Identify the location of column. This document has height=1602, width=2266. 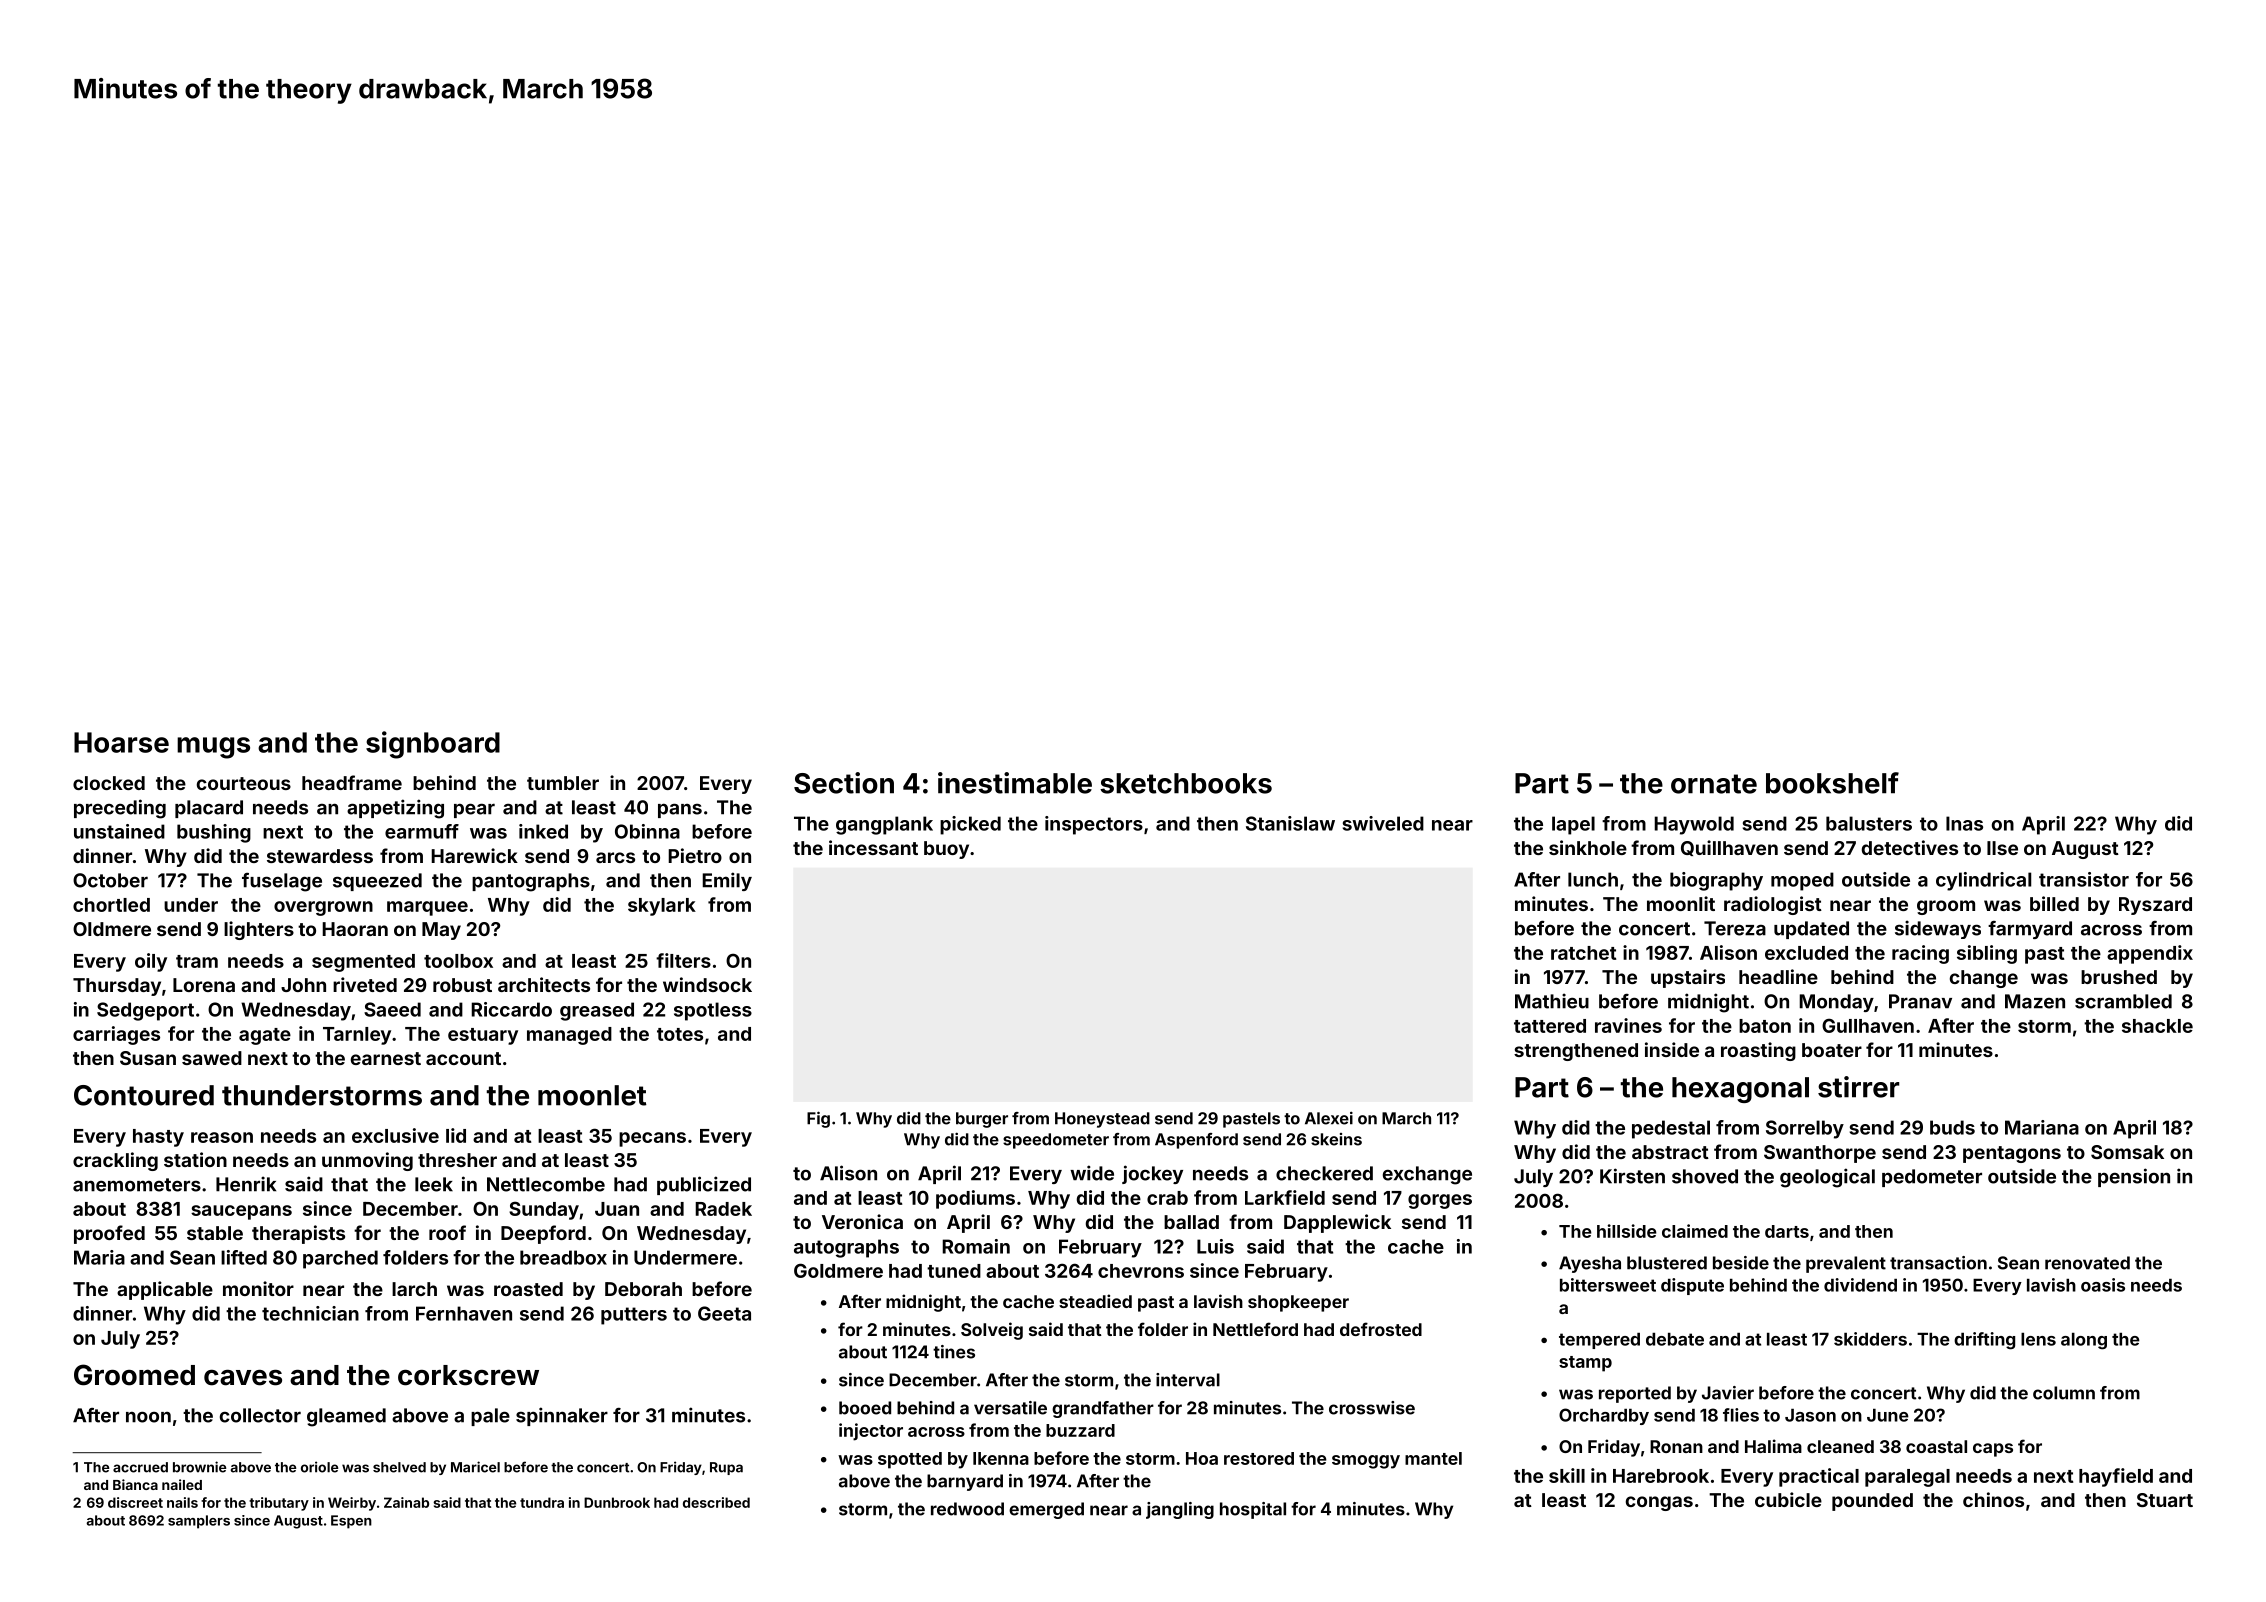
(2064, 1393).
